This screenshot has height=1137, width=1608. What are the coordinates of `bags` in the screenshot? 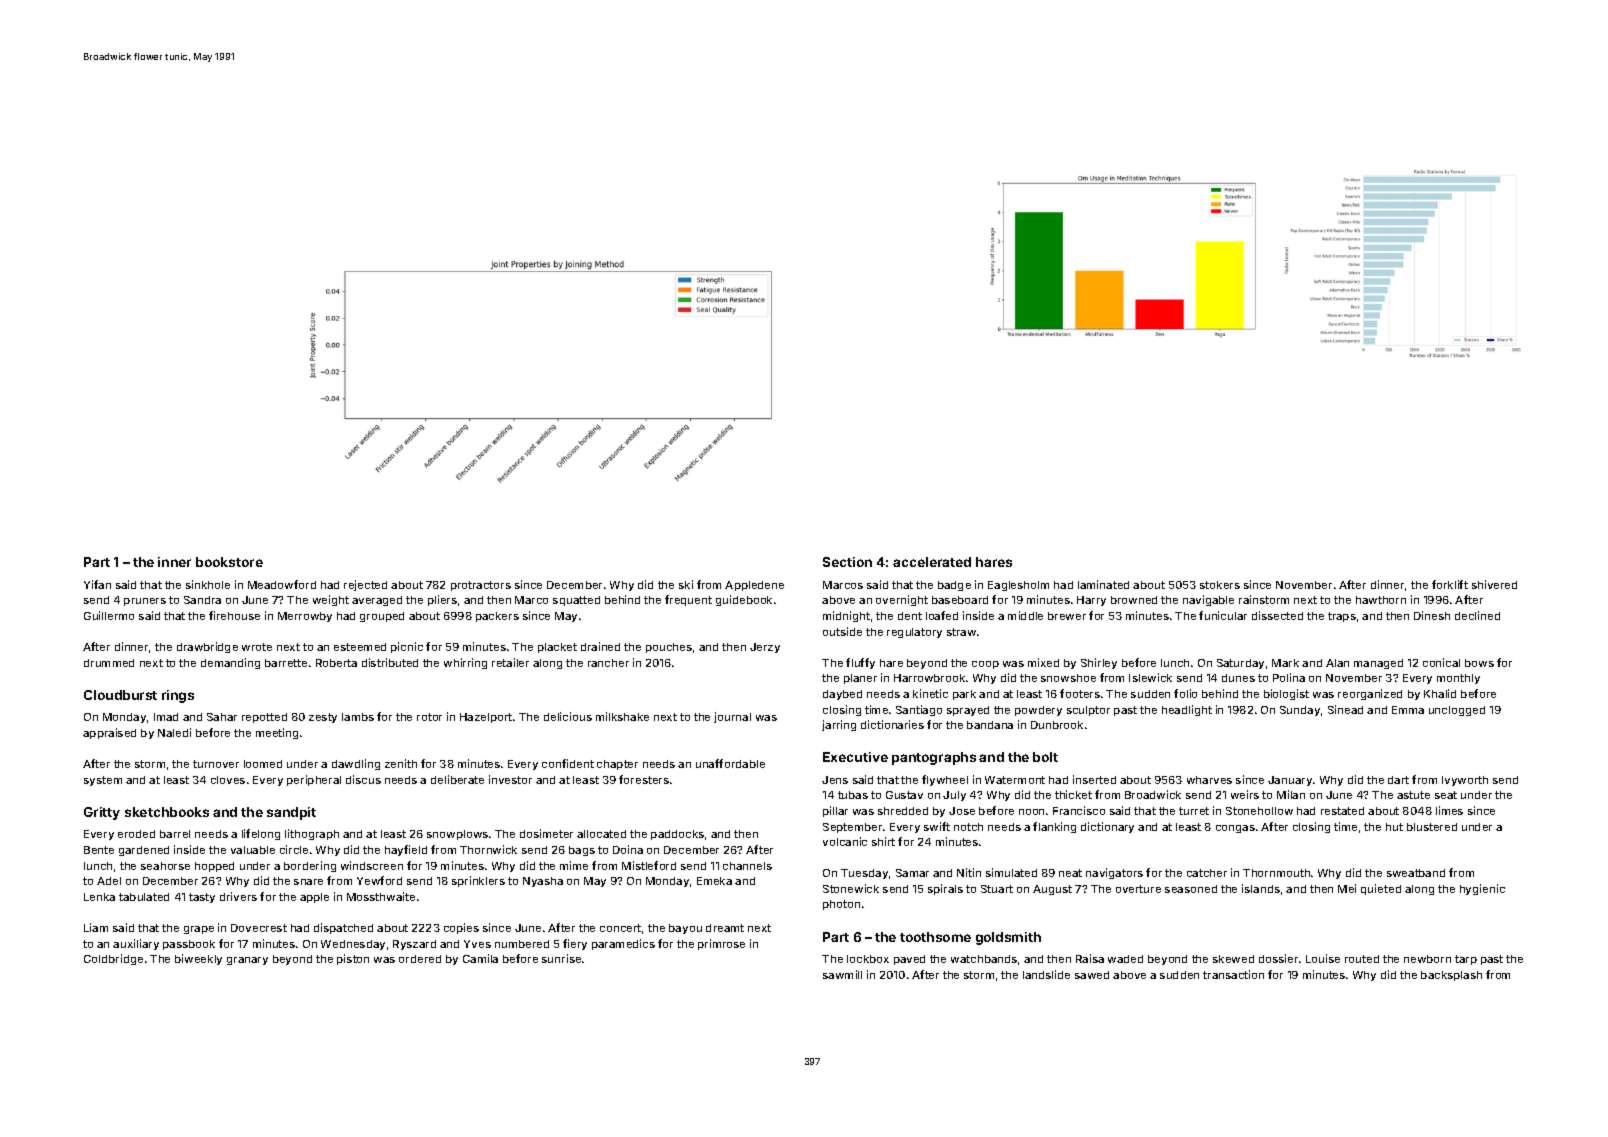 It's located at (582, 851).
